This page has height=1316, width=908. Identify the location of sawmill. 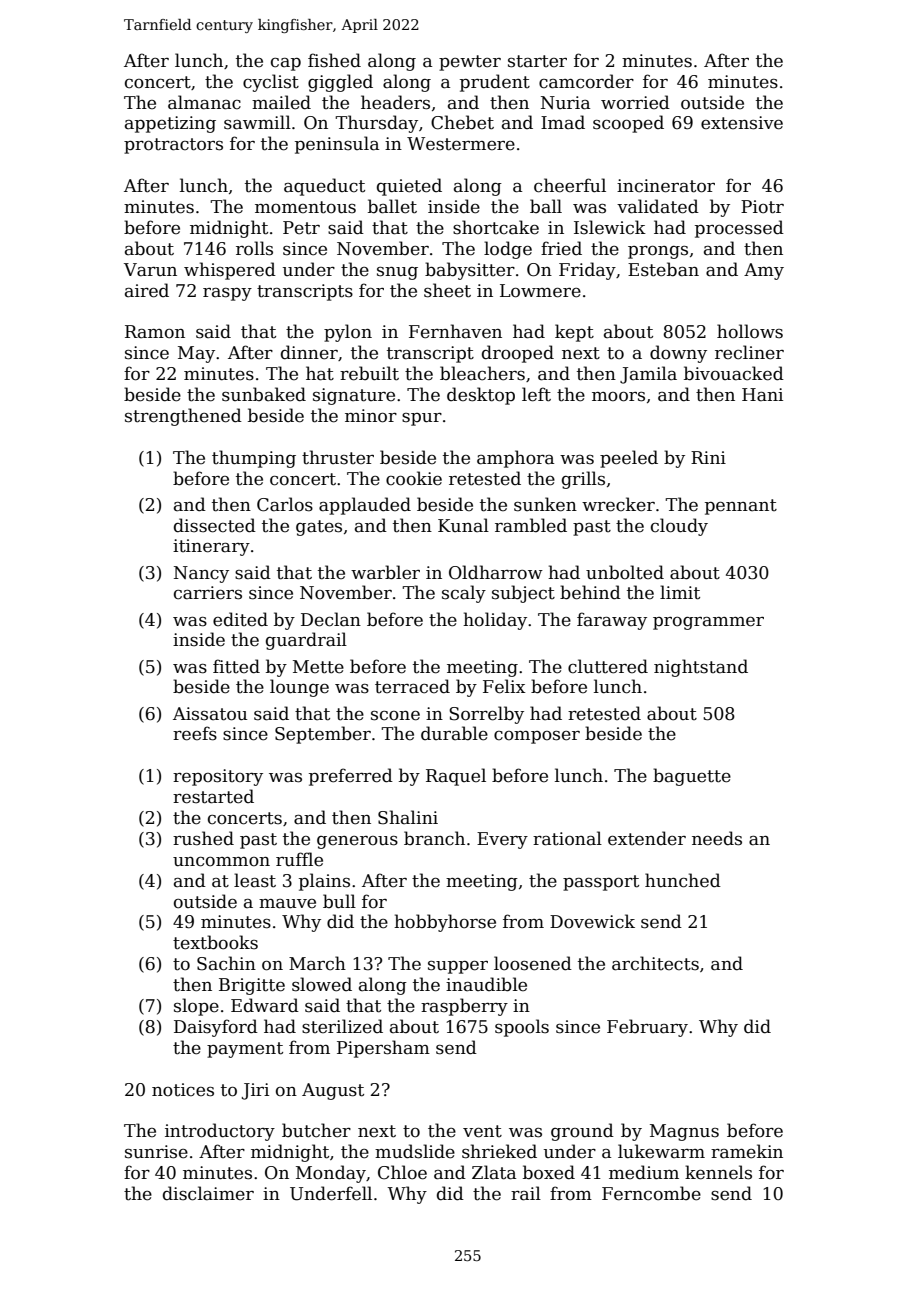
(257, 122).
